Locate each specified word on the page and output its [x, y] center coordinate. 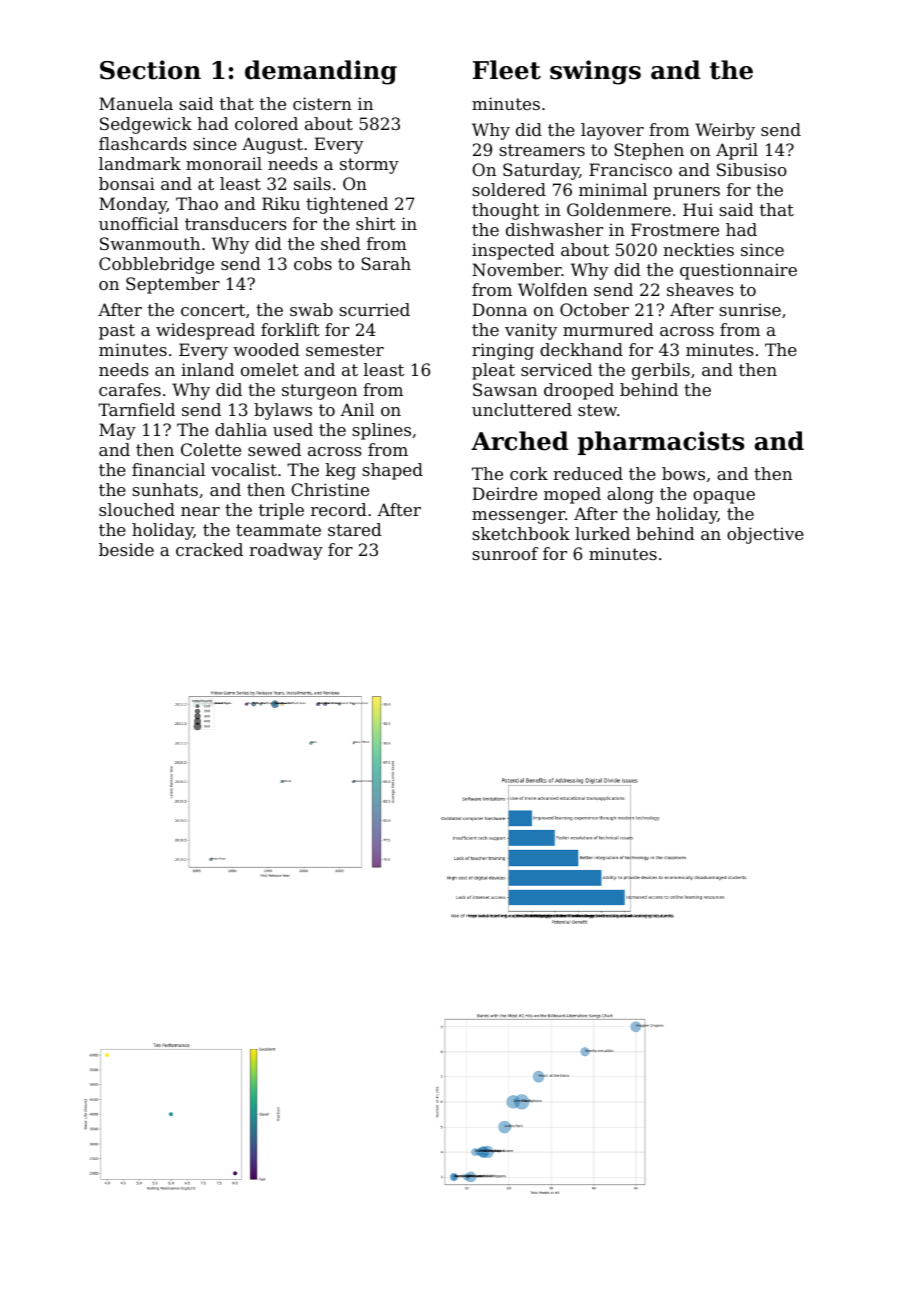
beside [126, 549]
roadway [286, 551]
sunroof [505, 553]
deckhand [581, 349]
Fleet [507, 70]
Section [150, 70]
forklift [290, 329]
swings [595, 72]
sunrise [750, 309]
